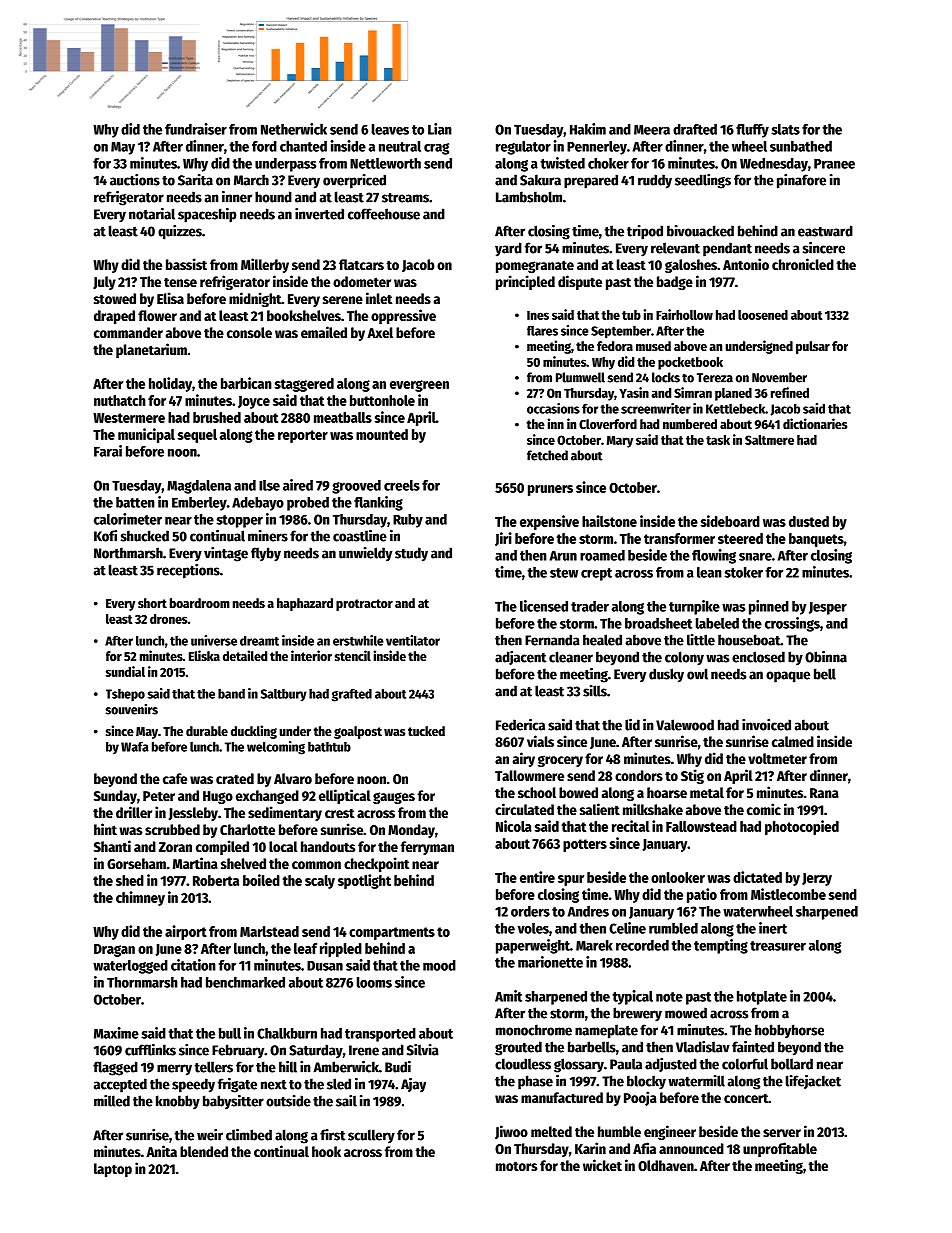 The width and height of the screenshot is (952, 1233). Describe the element at coordinates (817, 879) in the screenshot. I see `Jerzy` at that location.
